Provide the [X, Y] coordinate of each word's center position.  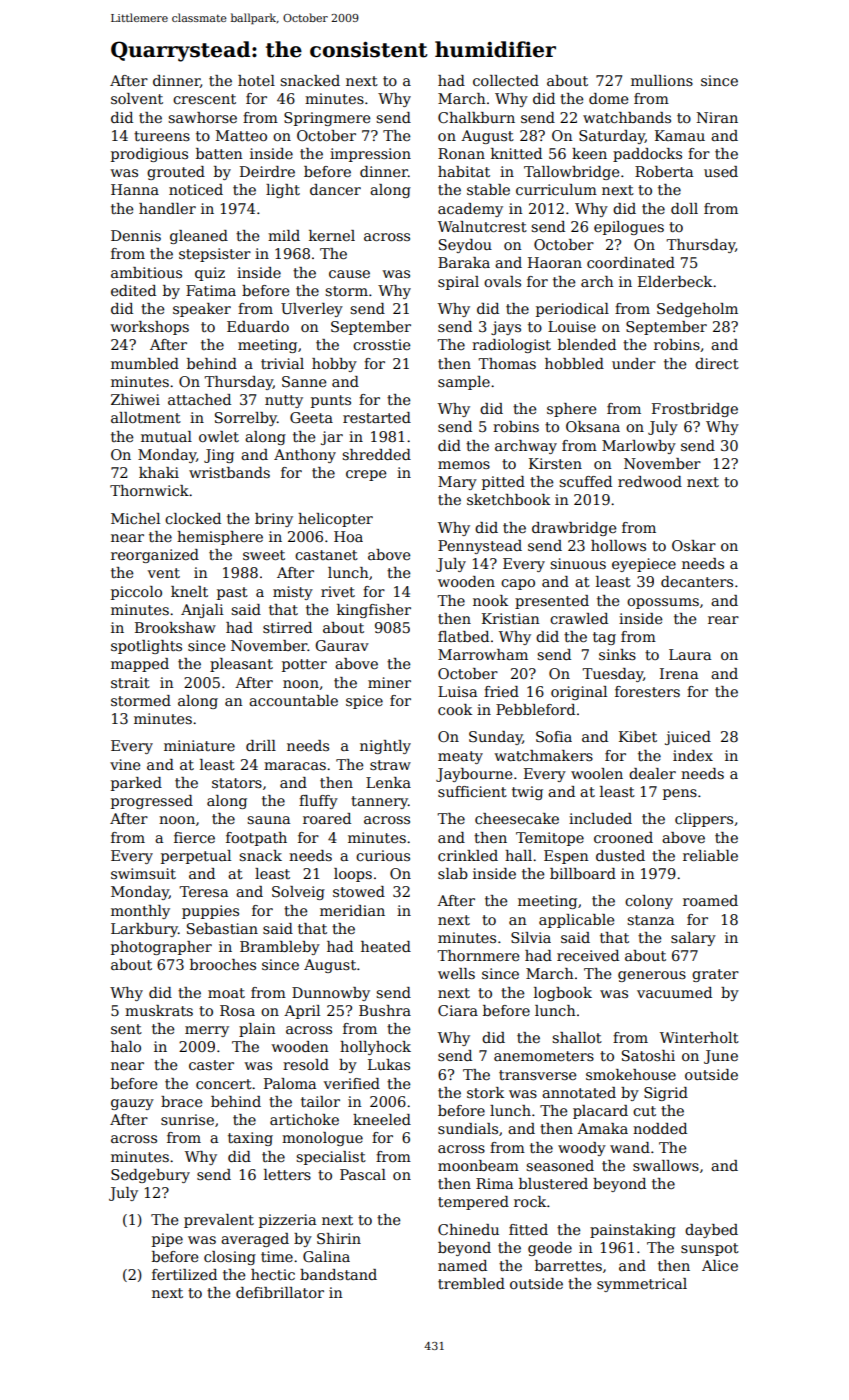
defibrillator [280, 1292]
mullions [662, 80]
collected [506, 80]
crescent [204, 99]
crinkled [468, 855]
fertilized [184, 1274]
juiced [688, 738]
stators [237, 783]
